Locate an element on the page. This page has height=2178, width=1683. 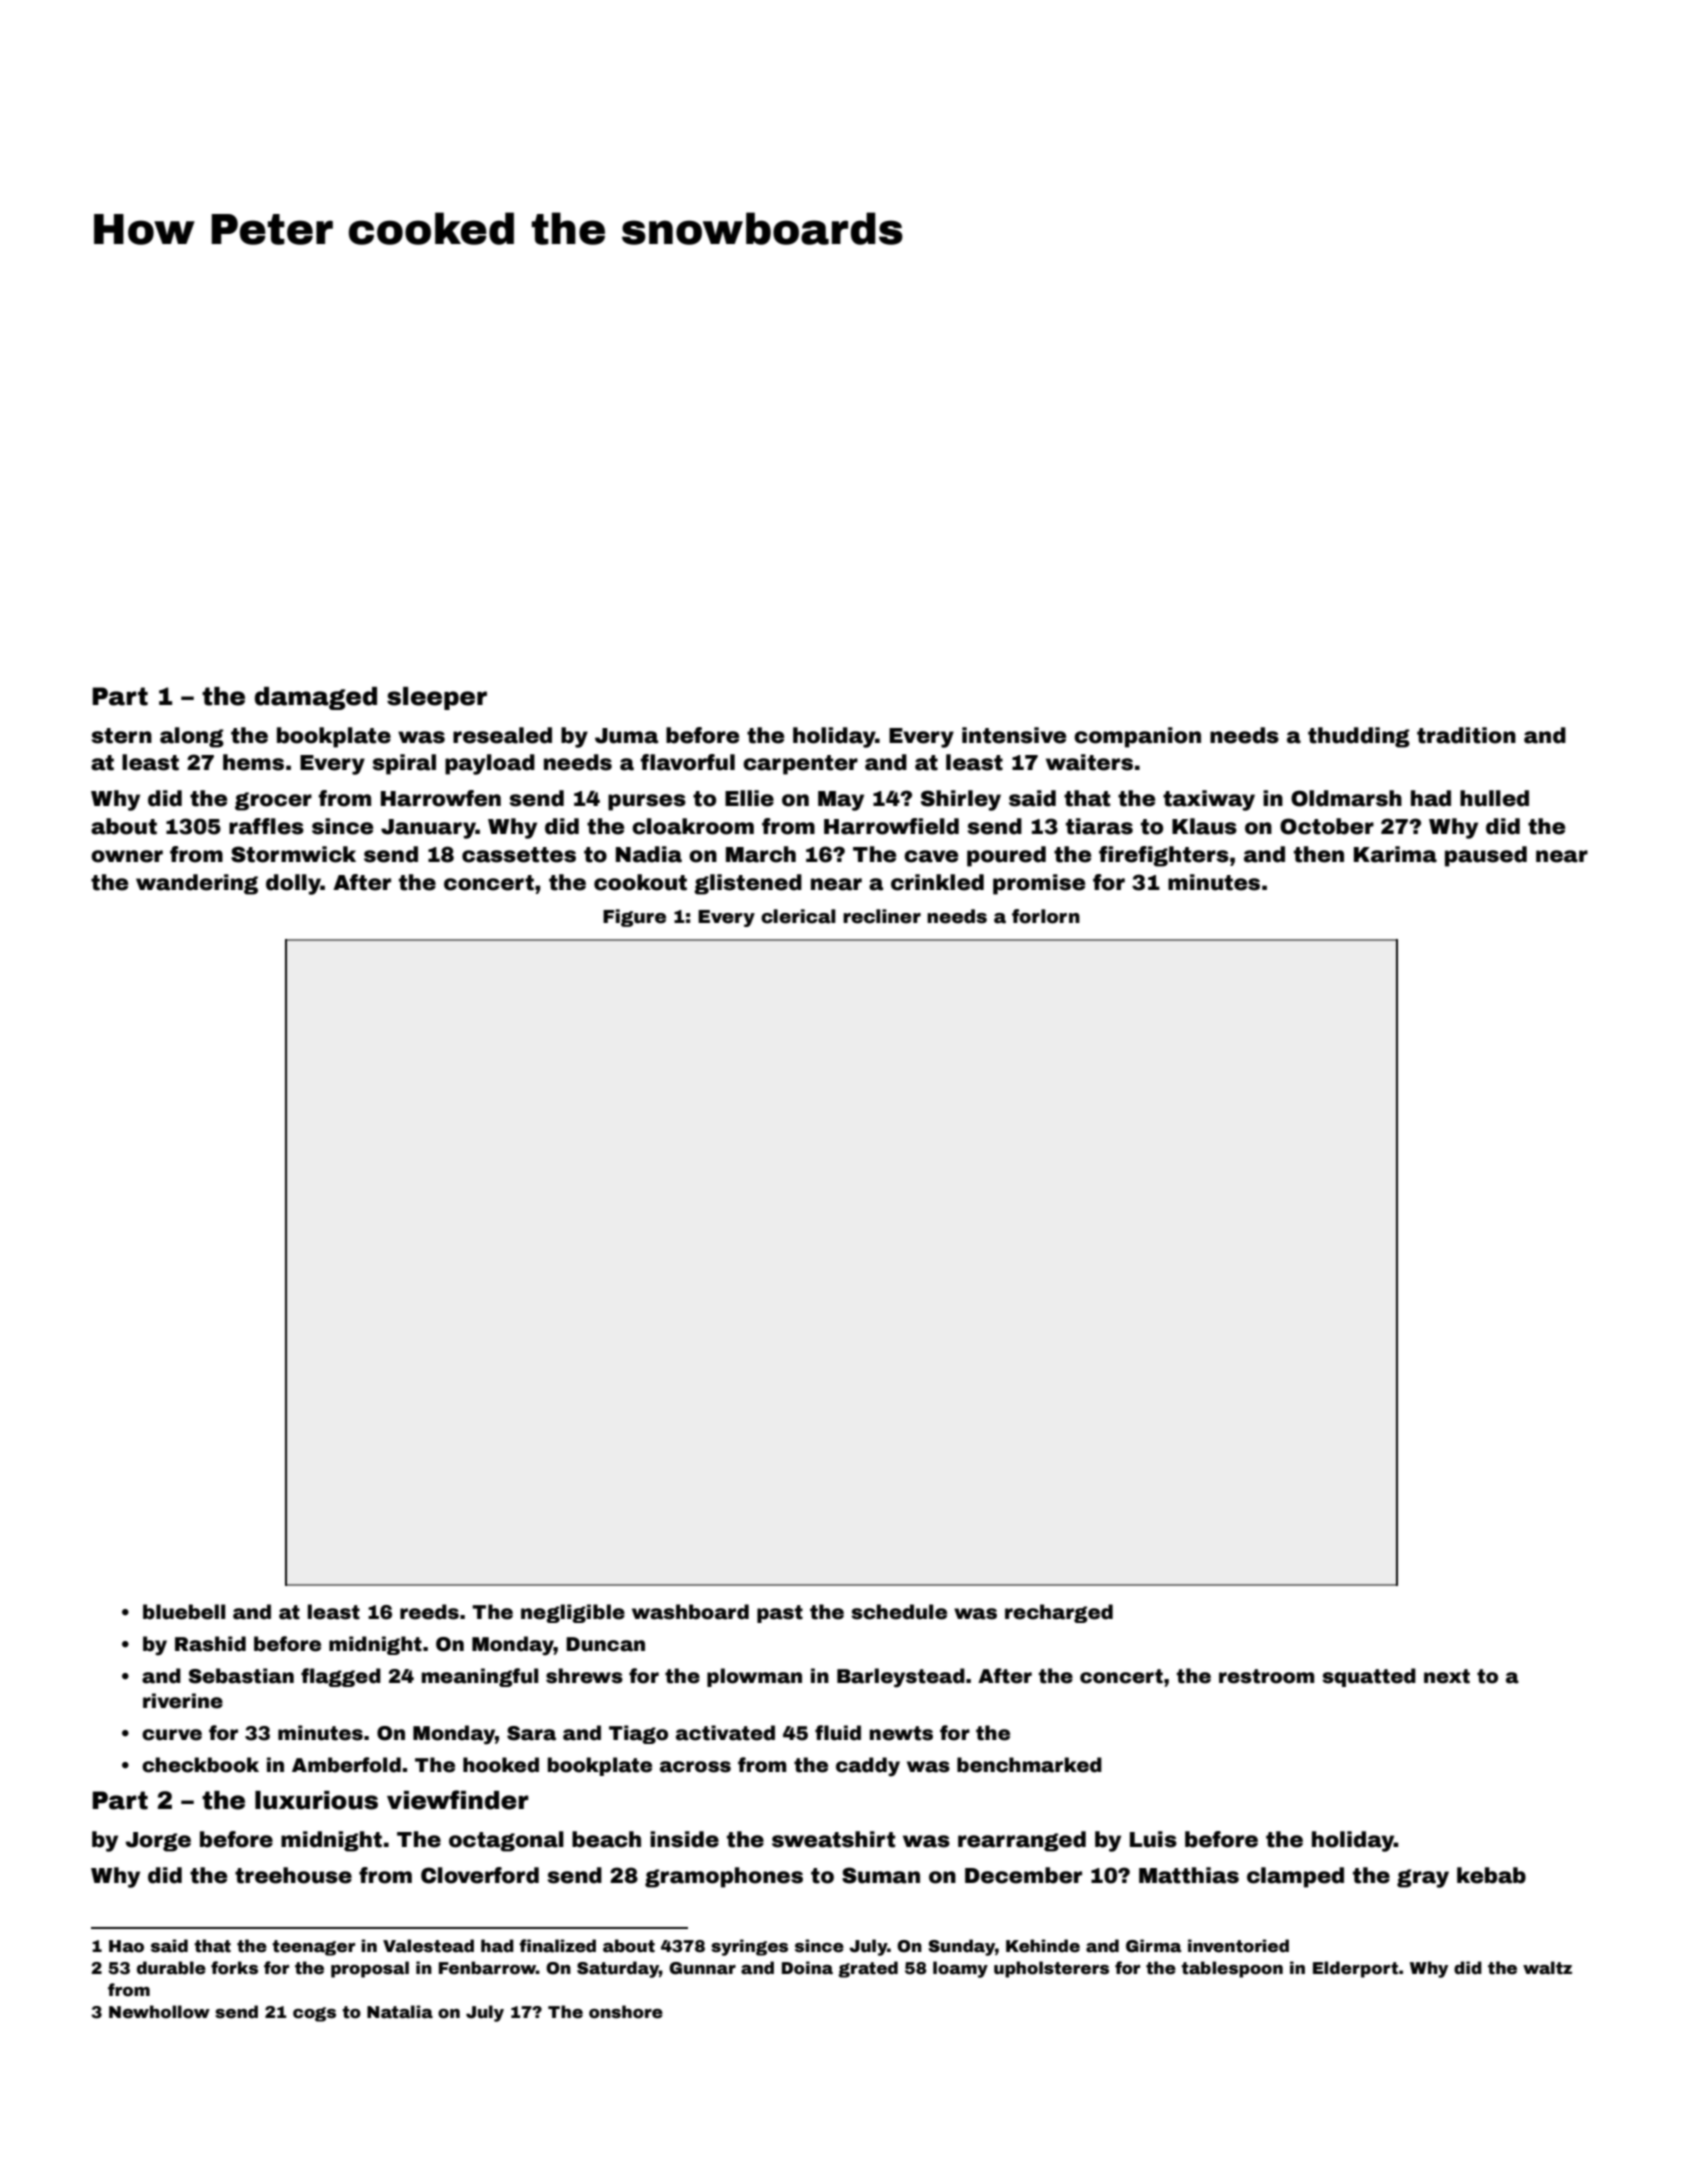
recliner is located at coordinates (882, 916).
